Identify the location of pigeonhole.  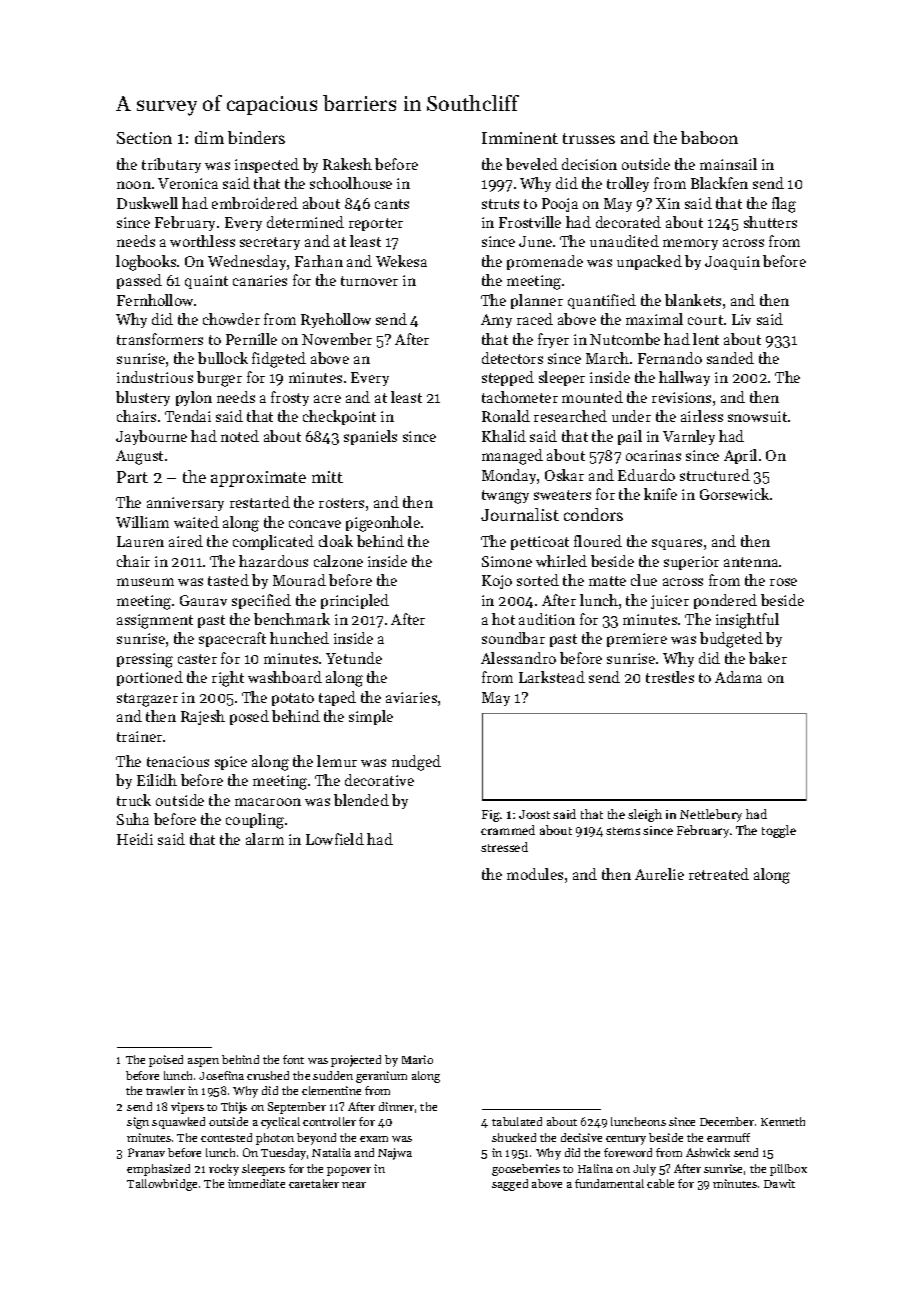
(383, 524).
